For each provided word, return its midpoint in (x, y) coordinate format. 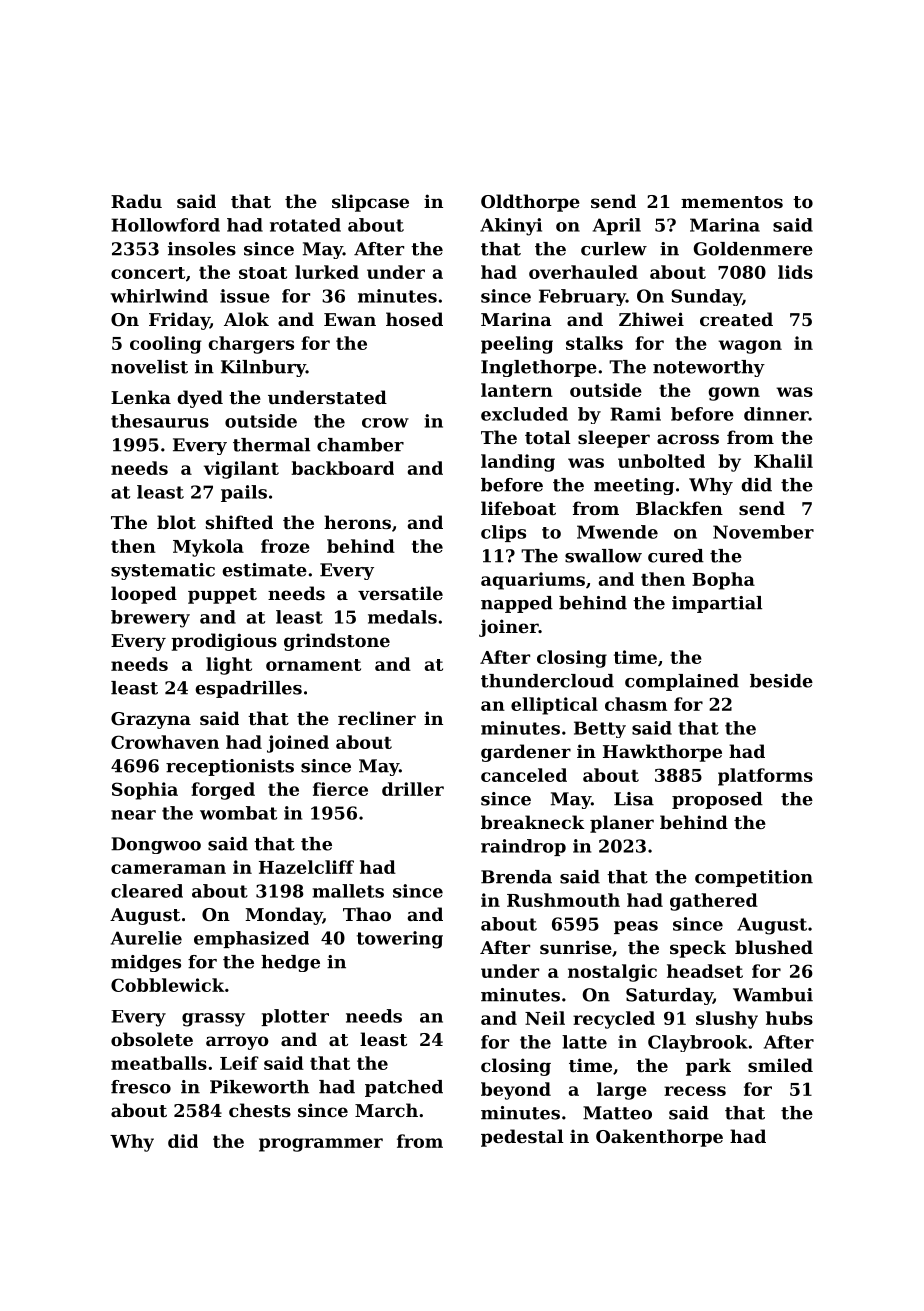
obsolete (152, 1039)
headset (705, 971)
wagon (750, 347)
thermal (271, 445)
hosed (414, 319)
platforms (765, 777)
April (617, 226)
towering (400, 940)
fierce (340, 789)
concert (148, 273)
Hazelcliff (306, 867)
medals (402, 617)
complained (682, 682)
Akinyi (511, 227)
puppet (222, 596)
